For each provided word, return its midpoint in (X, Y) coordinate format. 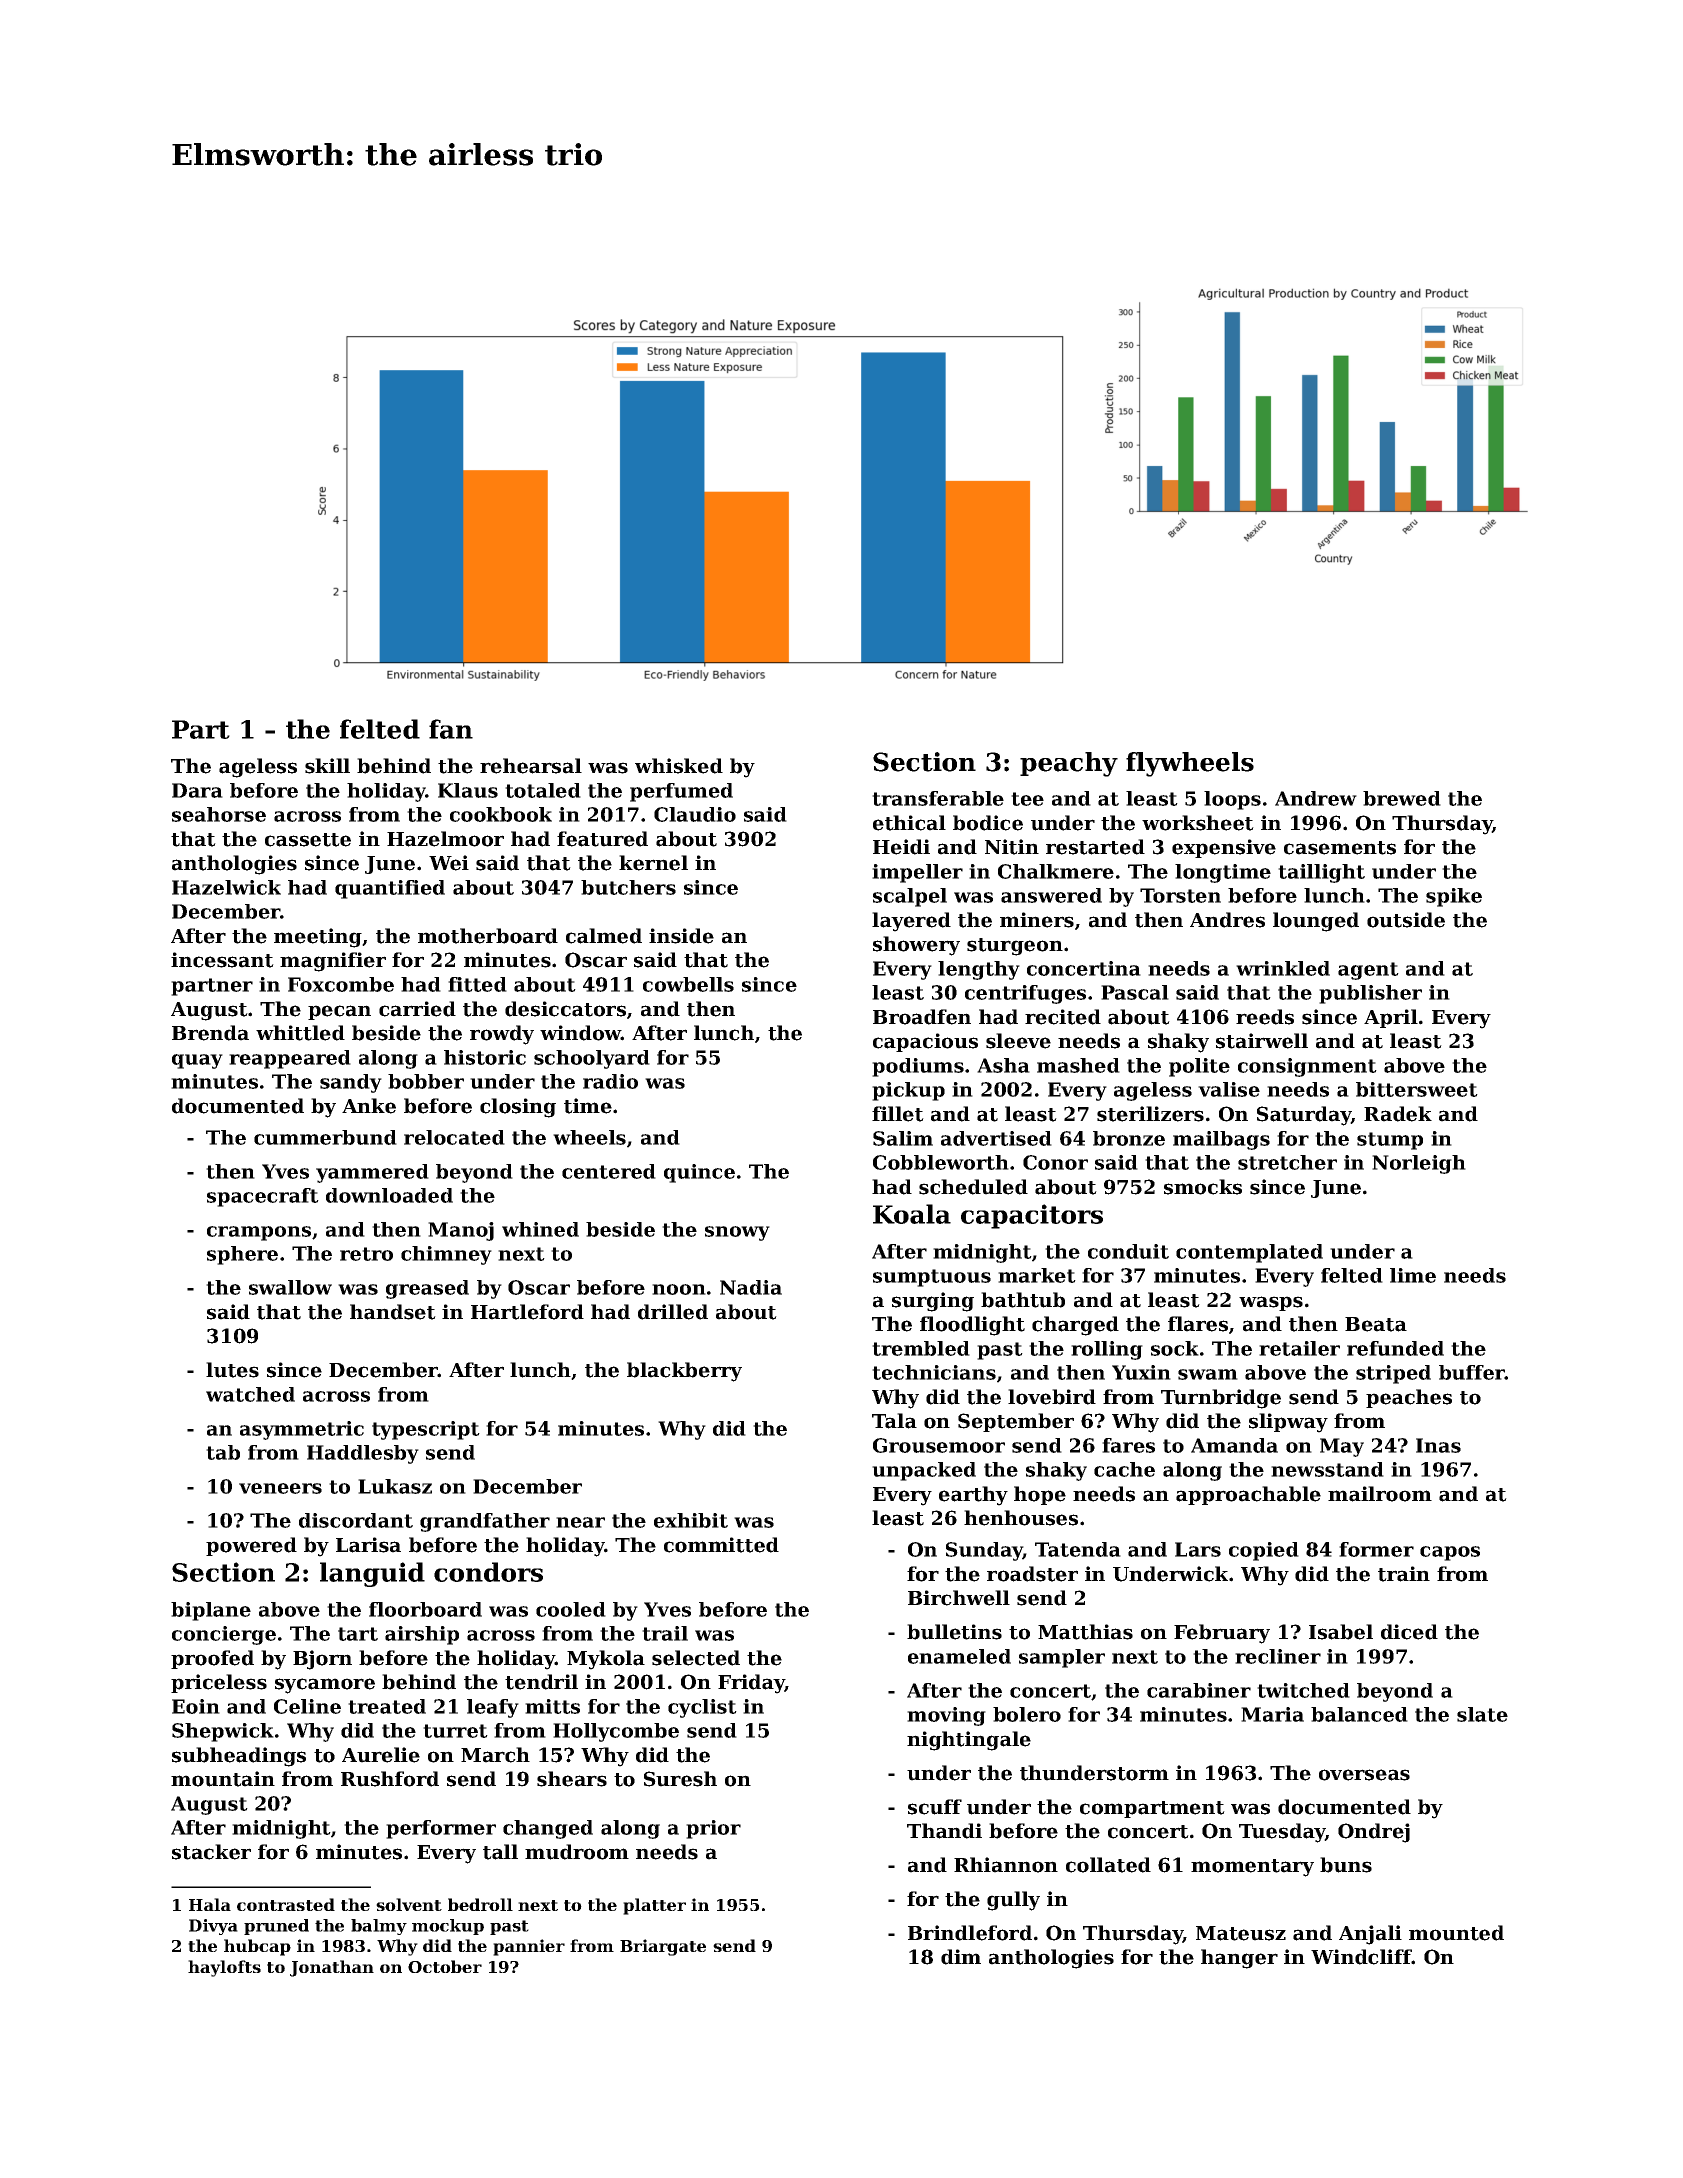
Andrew (1316, 798)
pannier (529, 1947)
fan (451, 729)
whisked (679, 766)
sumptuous (932, 1278)
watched (250, 1394)
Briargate (663, 1947)
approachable (1248, 1495)
